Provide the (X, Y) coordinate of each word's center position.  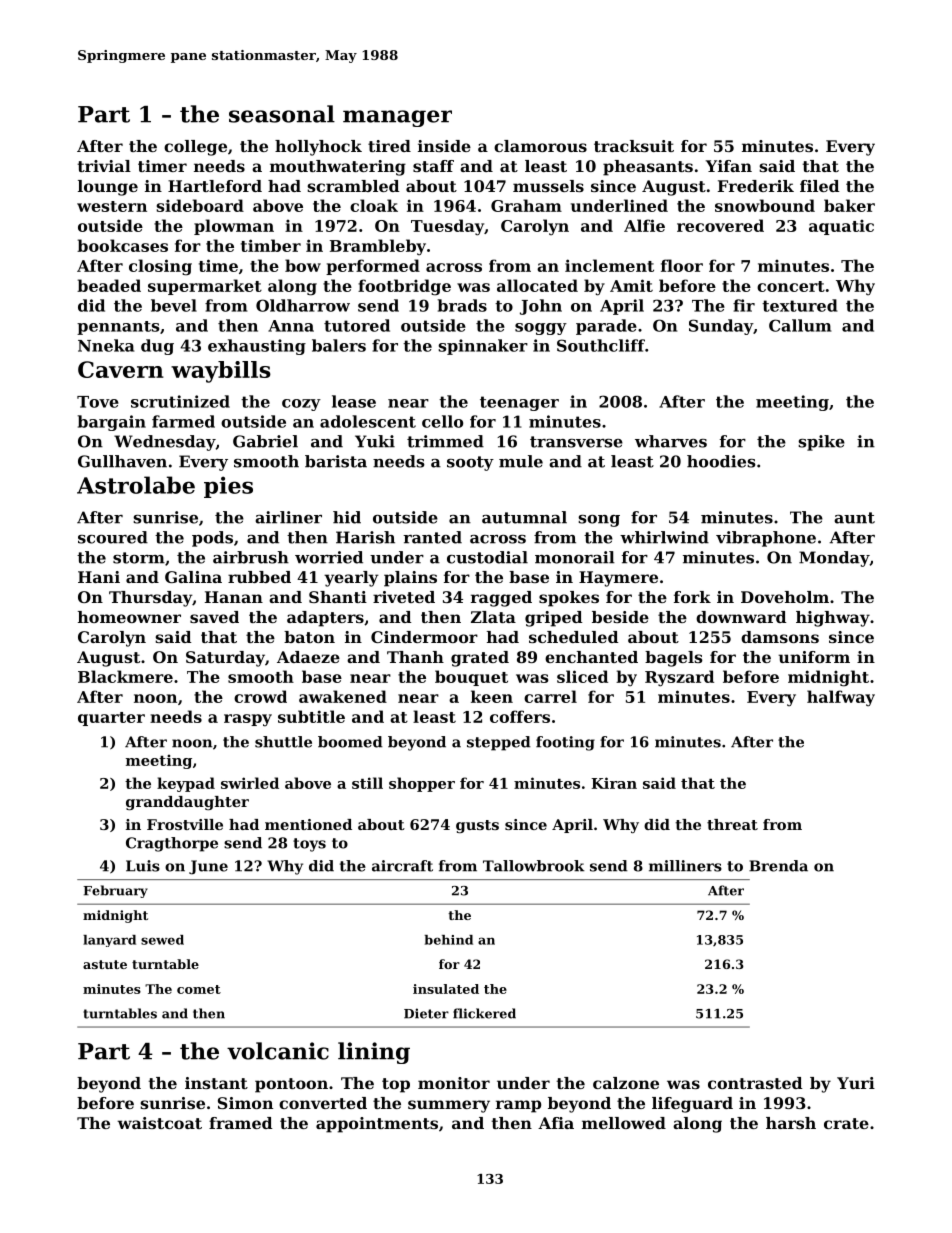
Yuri (856, 1083)
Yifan (729, 166)
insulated (446, 989)
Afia (556, 1123)
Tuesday (447, 227)
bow (303, 265)
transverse (576, 442)
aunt (854, 518)
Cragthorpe (172, 844)
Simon (245, 1103)
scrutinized (180, 401)
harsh (791, 1123)
